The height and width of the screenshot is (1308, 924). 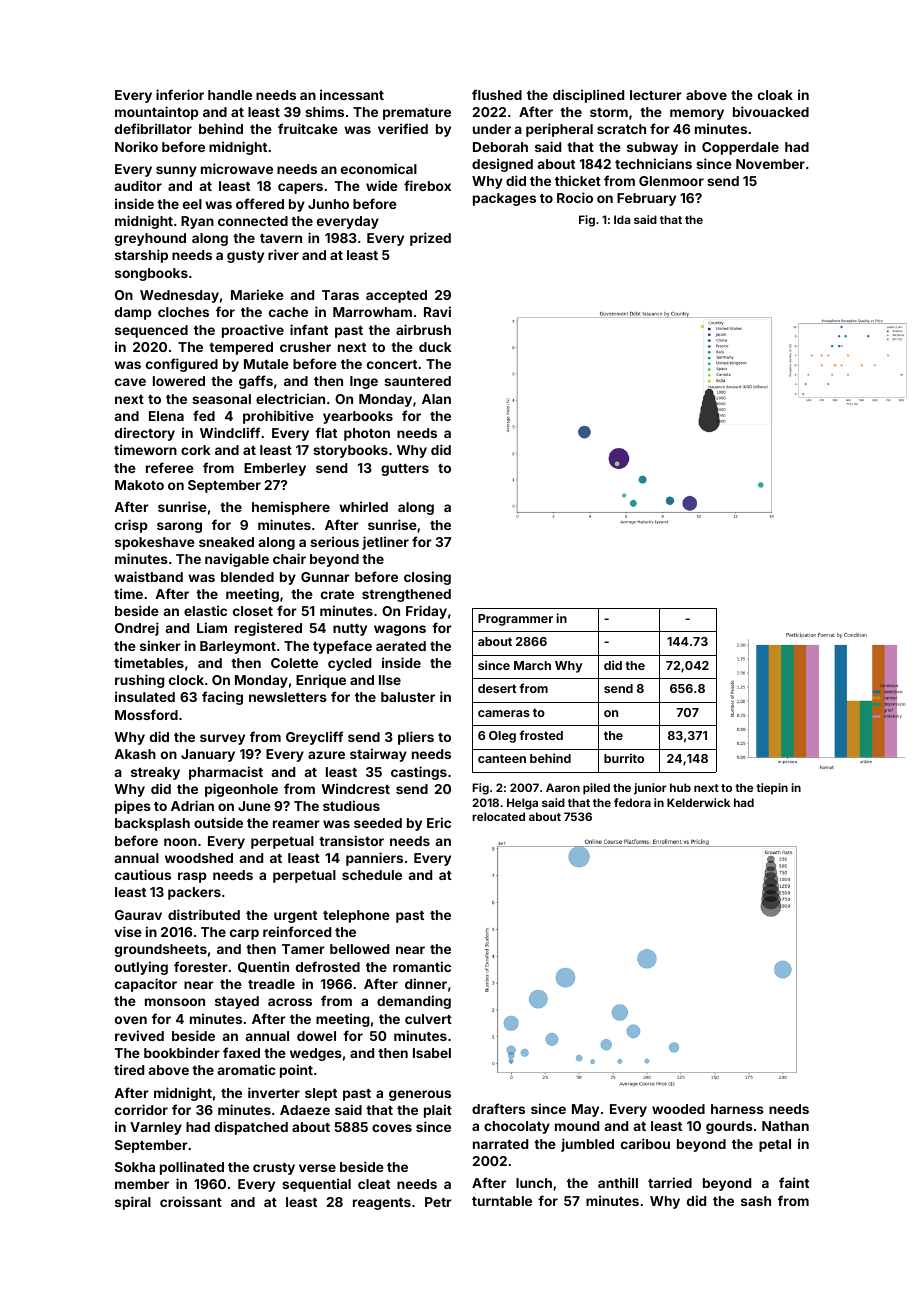 I want to click on cloak, so click(x=775, y=95).
